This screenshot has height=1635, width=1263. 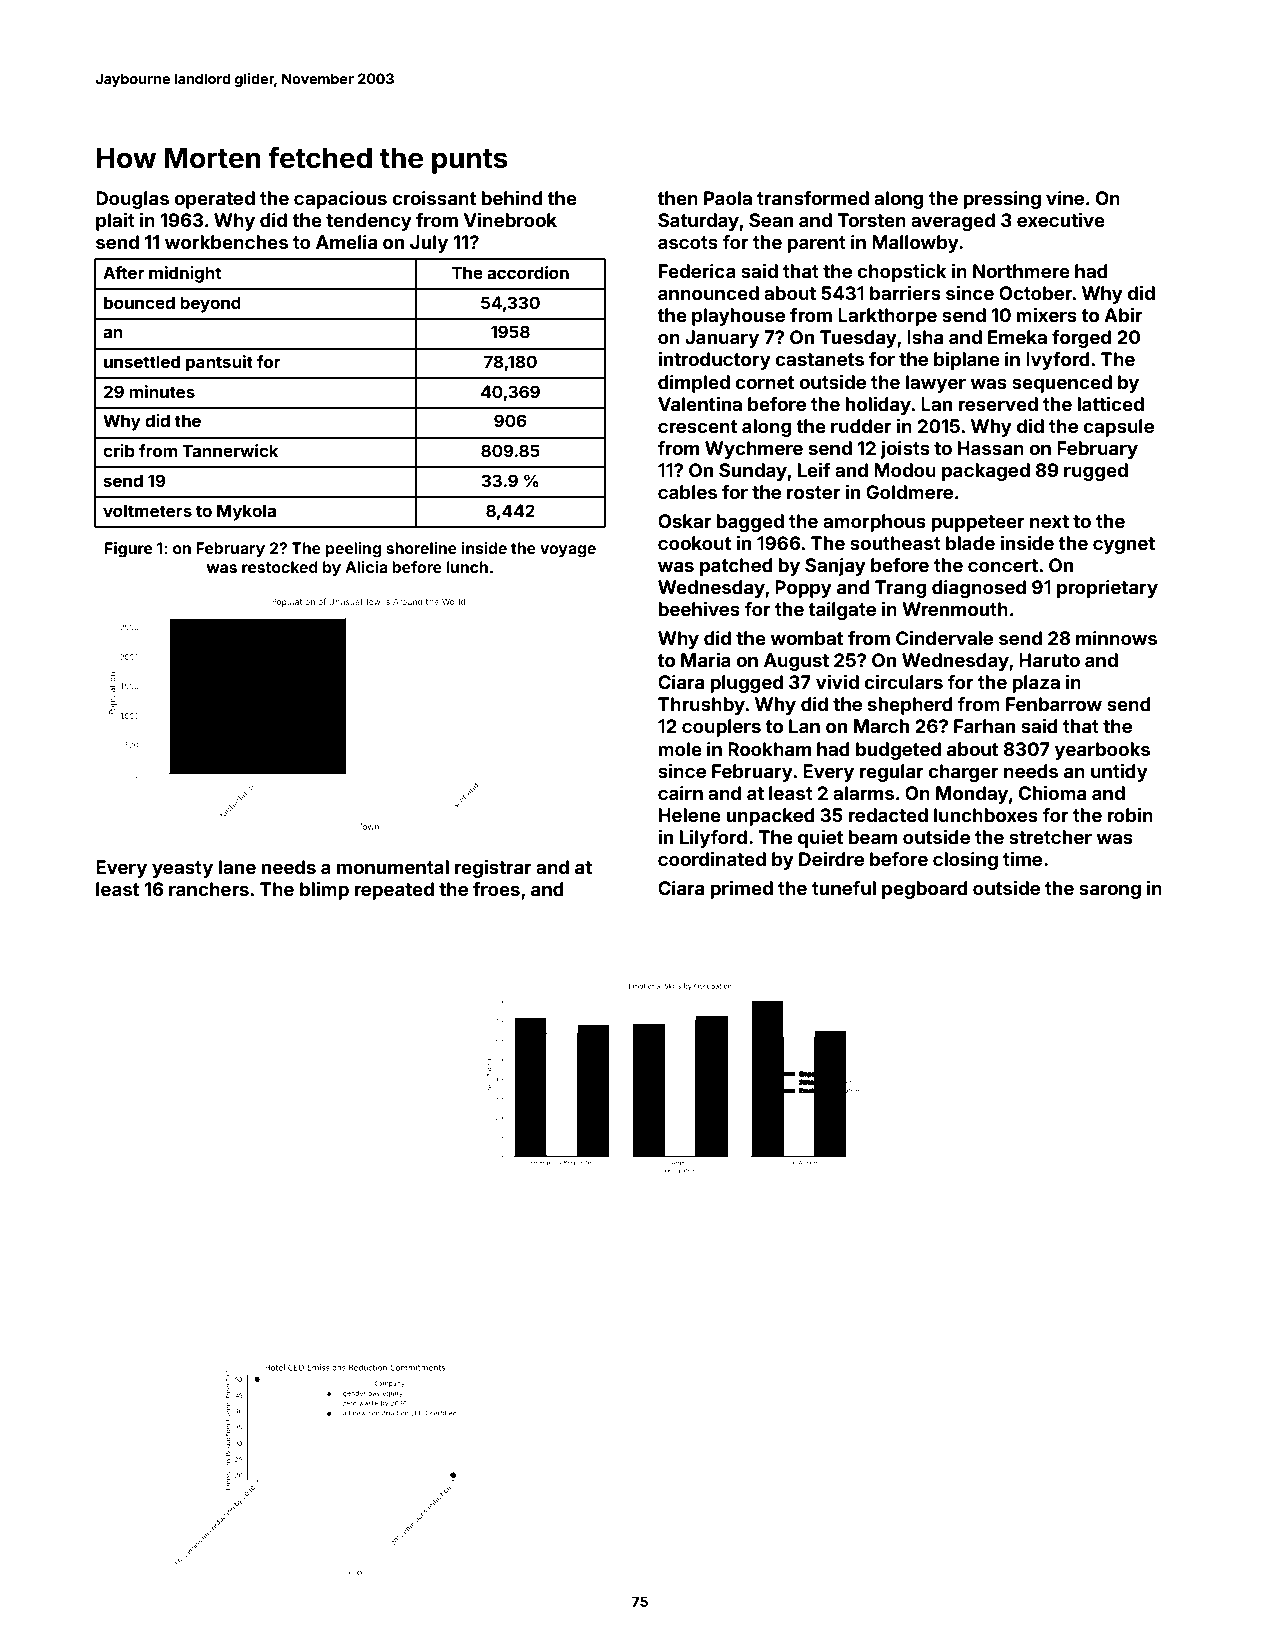 What do you see at coordinates (210, 304) in the screenshot?
I see `beyond` at bounding box center [210, 304].
